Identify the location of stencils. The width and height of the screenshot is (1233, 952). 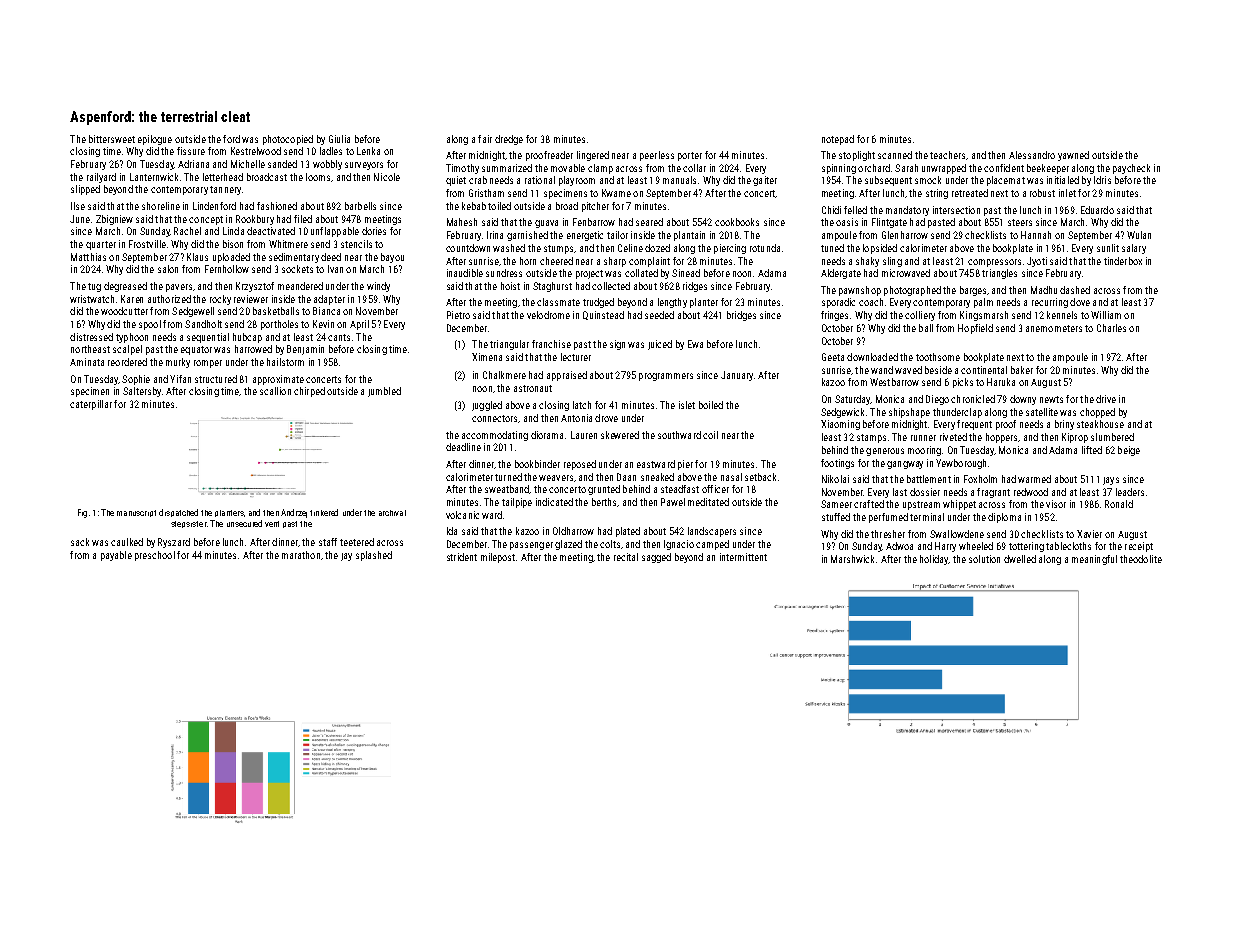
(356, 244).
